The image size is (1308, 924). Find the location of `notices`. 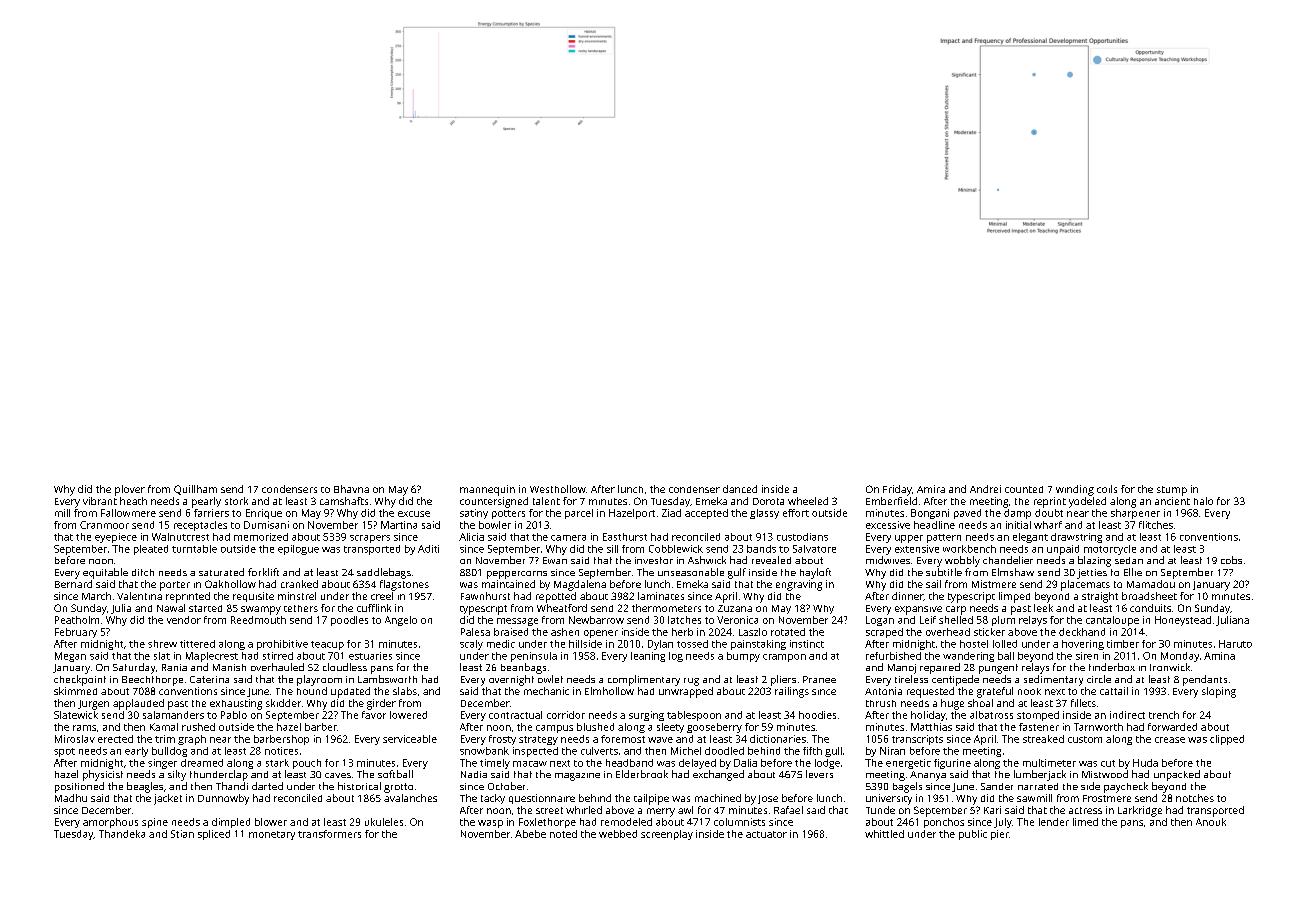

notices is located at coordinates (281, 751).
